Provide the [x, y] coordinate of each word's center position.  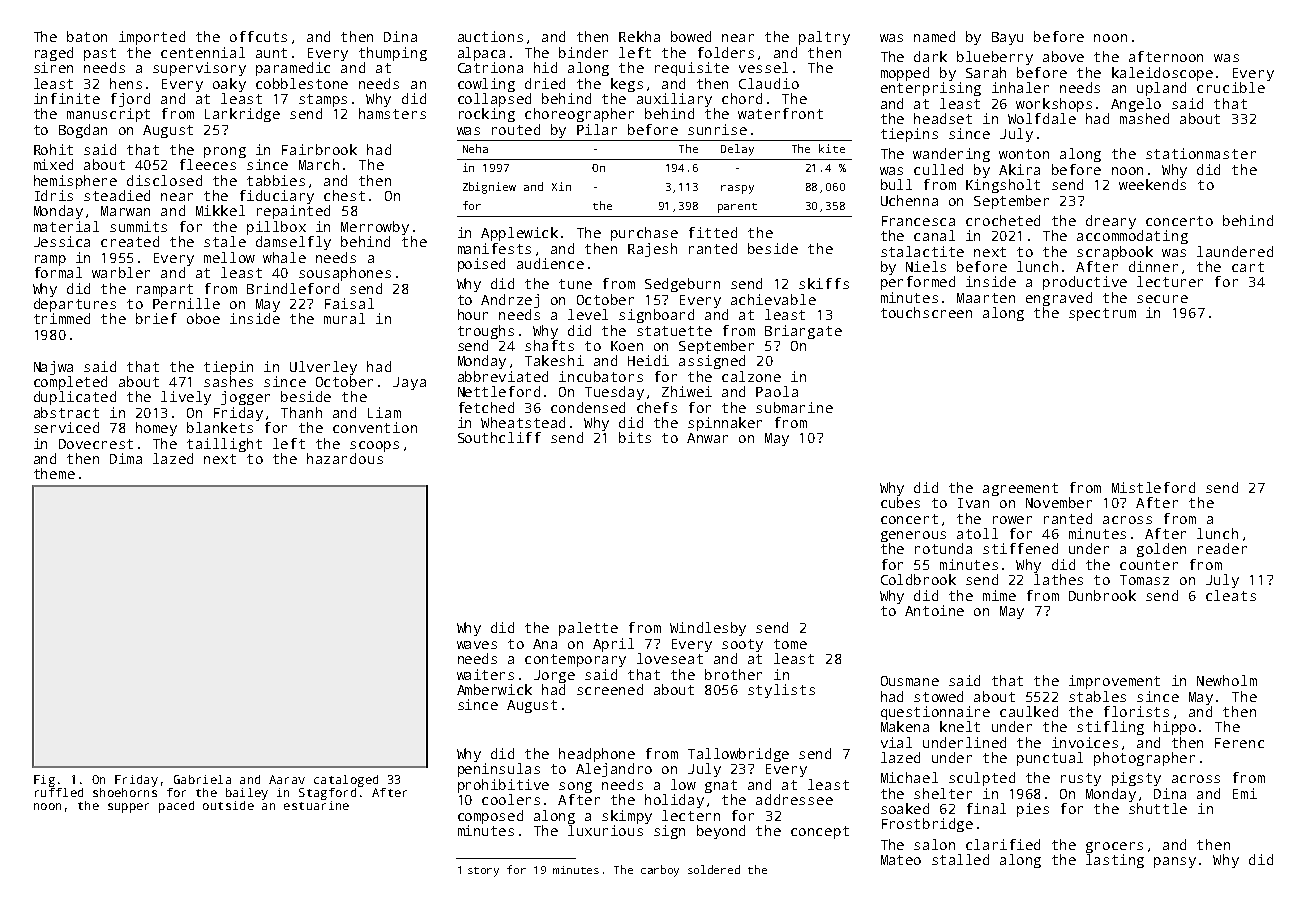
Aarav [287, 779]
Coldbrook [918, 579]
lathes [1058, 579]
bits [635, 437]
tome [790, 644]
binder [583, 52]
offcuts [258, 36]
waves [477, 645]
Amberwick [494, 689]
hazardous [345, 458]
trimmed [62, 318]
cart [1248, 267]
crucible [1231, 87]
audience [550, 263]
